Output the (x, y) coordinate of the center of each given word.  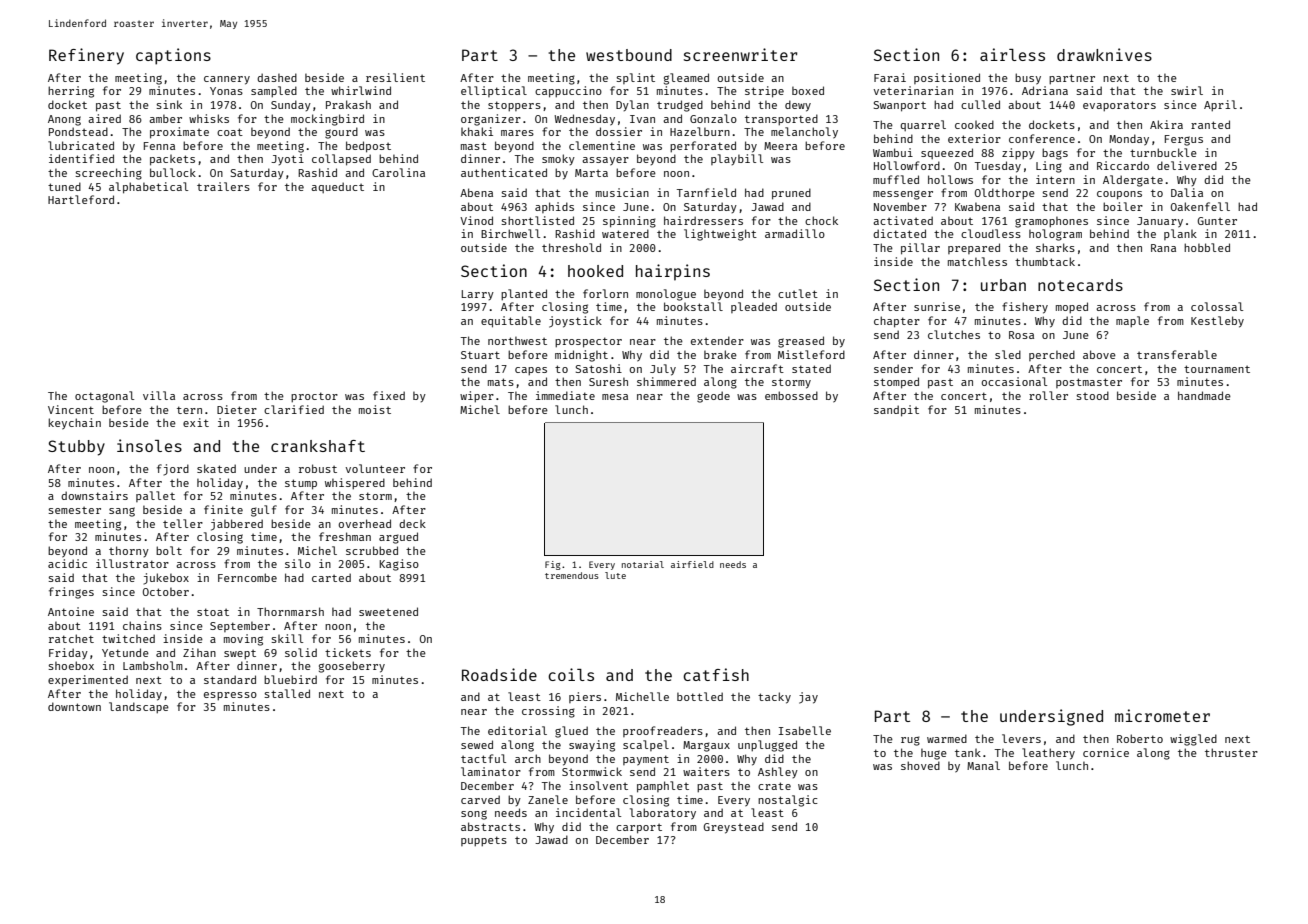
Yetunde (125, 652)
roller (1048, 395)
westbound (629, 55)
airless (1012, 54)
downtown (74, 706)
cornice (1106, 752)
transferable (1177, 354)
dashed (277, 77)
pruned (791, 194)
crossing (548, 712)
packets (172, 160)
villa (159, 395)
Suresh (608, 382)
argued (398, 538)
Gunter (1217, 221)
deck (412, 523)
